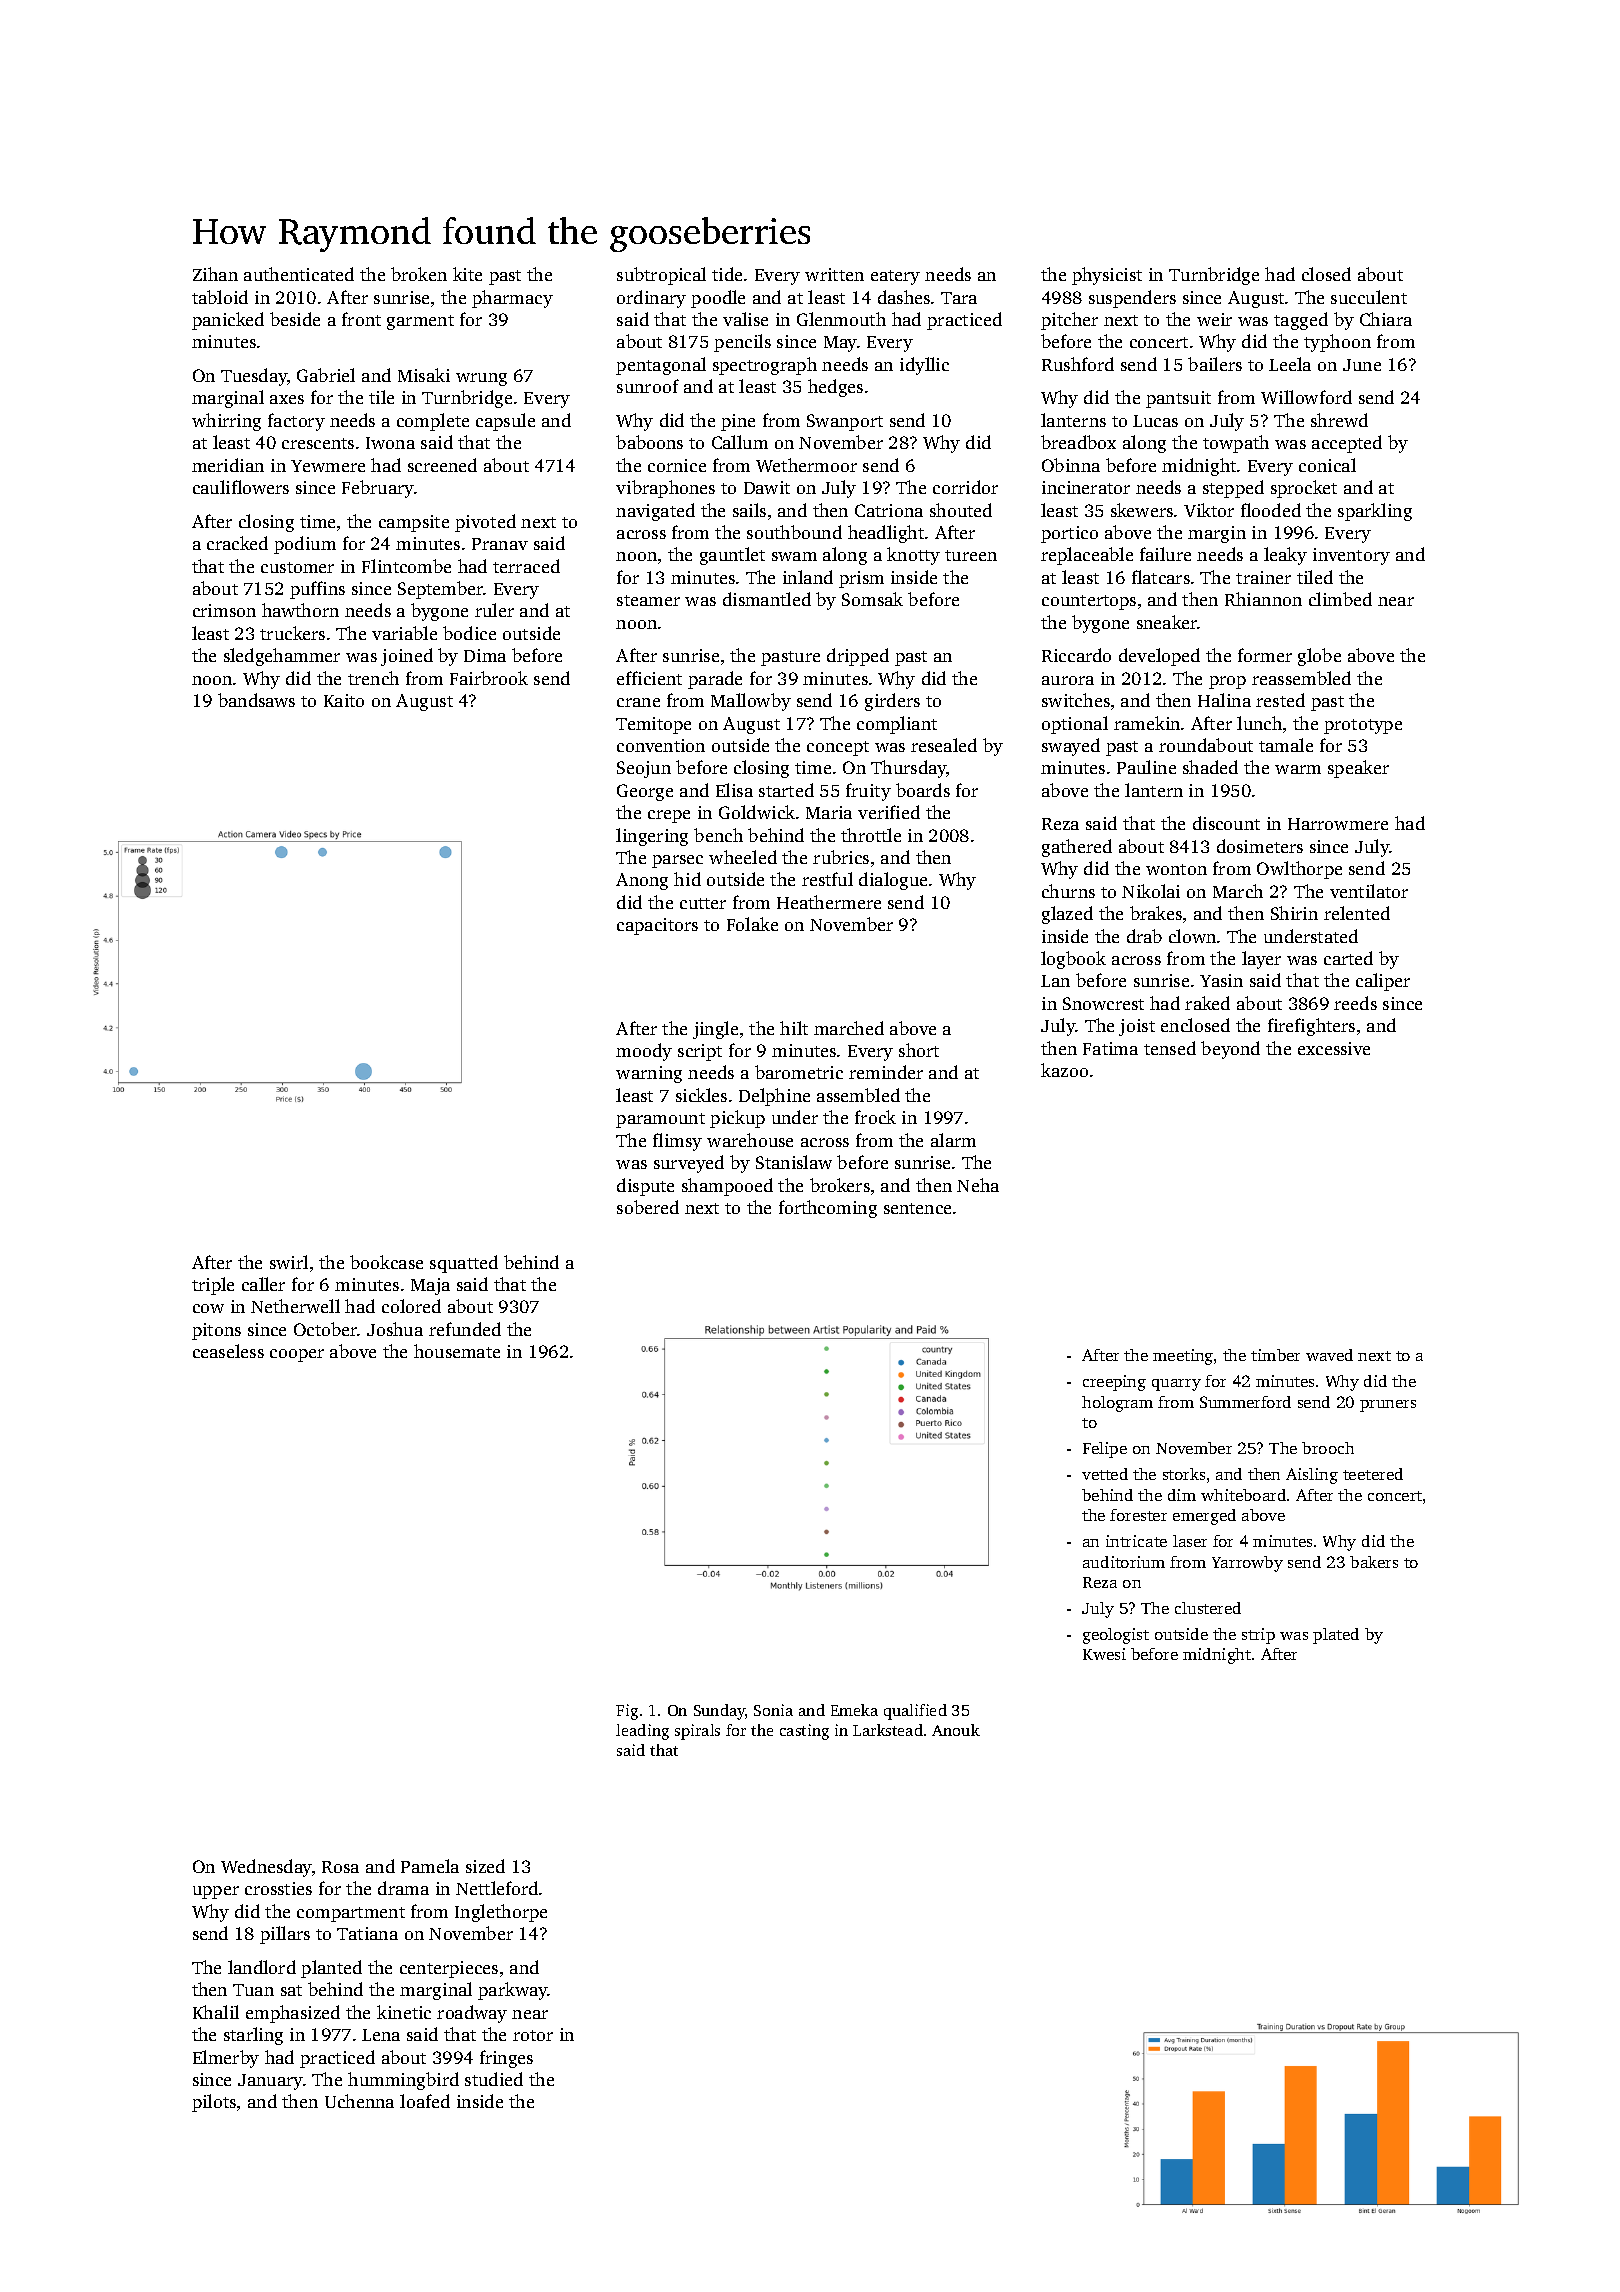 This screenshot has height=2292, width=1620. Describe the element at coordinates (467, 274) in the screenshot. I see `kite` at that location.
